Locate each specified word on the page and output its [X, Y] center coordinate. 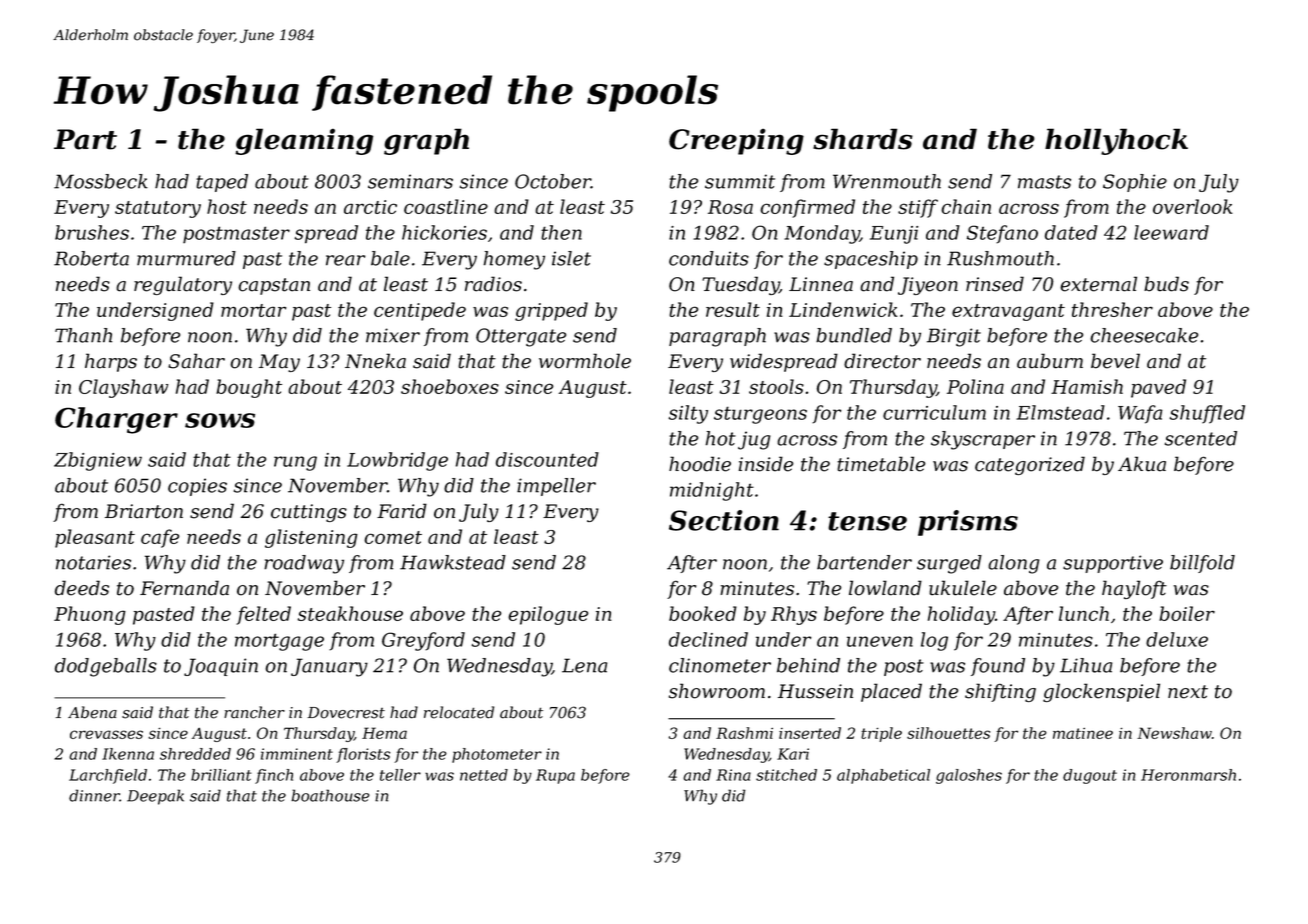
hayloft [1134, 589]
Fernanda [184, 588]
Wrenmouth [887, 181]
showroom [717, 691]
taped [222, 183]
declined [708, 639]
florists [363, 755]
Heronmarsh [1188, 775]
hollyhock [1116, 141]
